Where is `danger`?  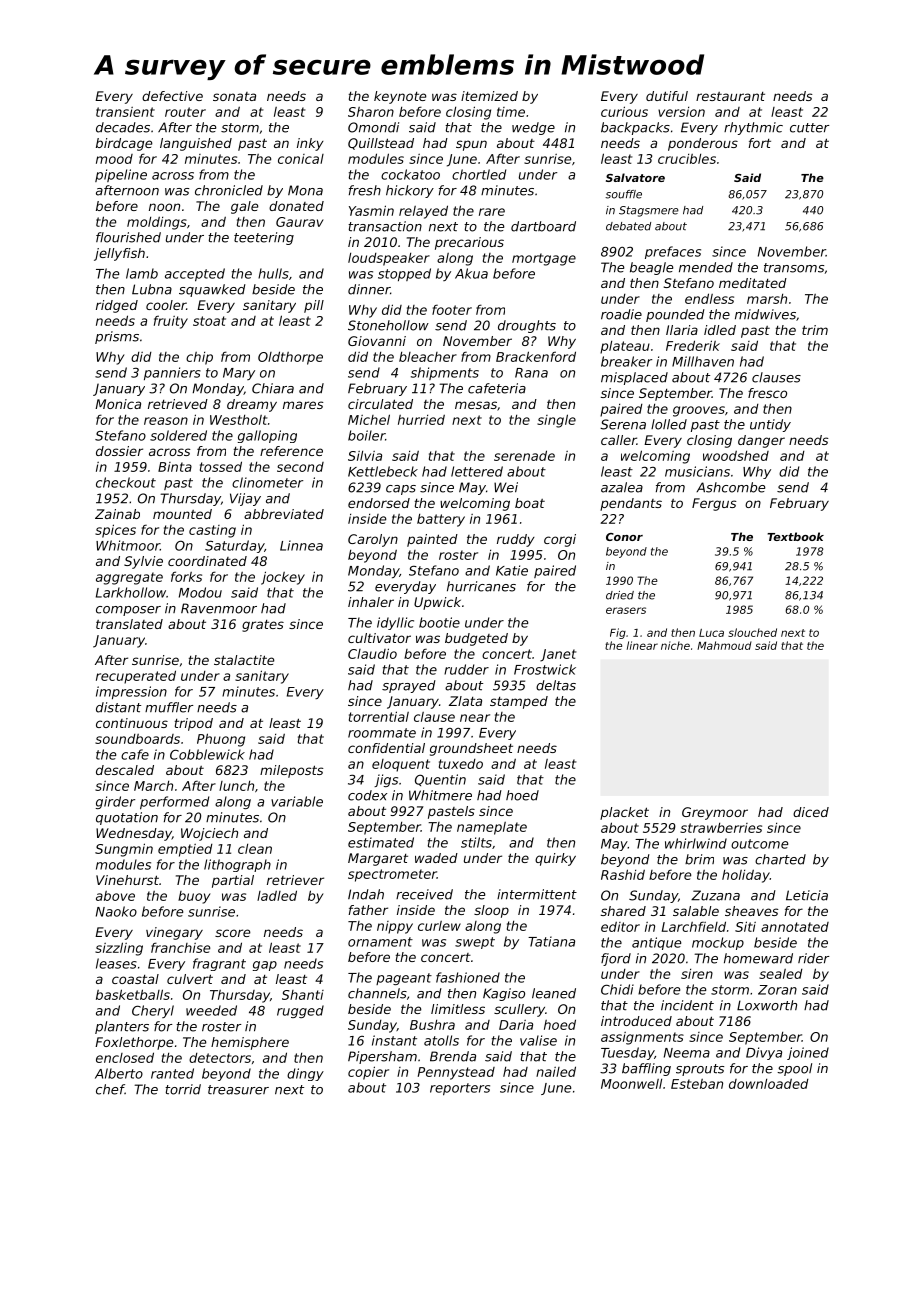 danger is located at coordinates (761, 441).
